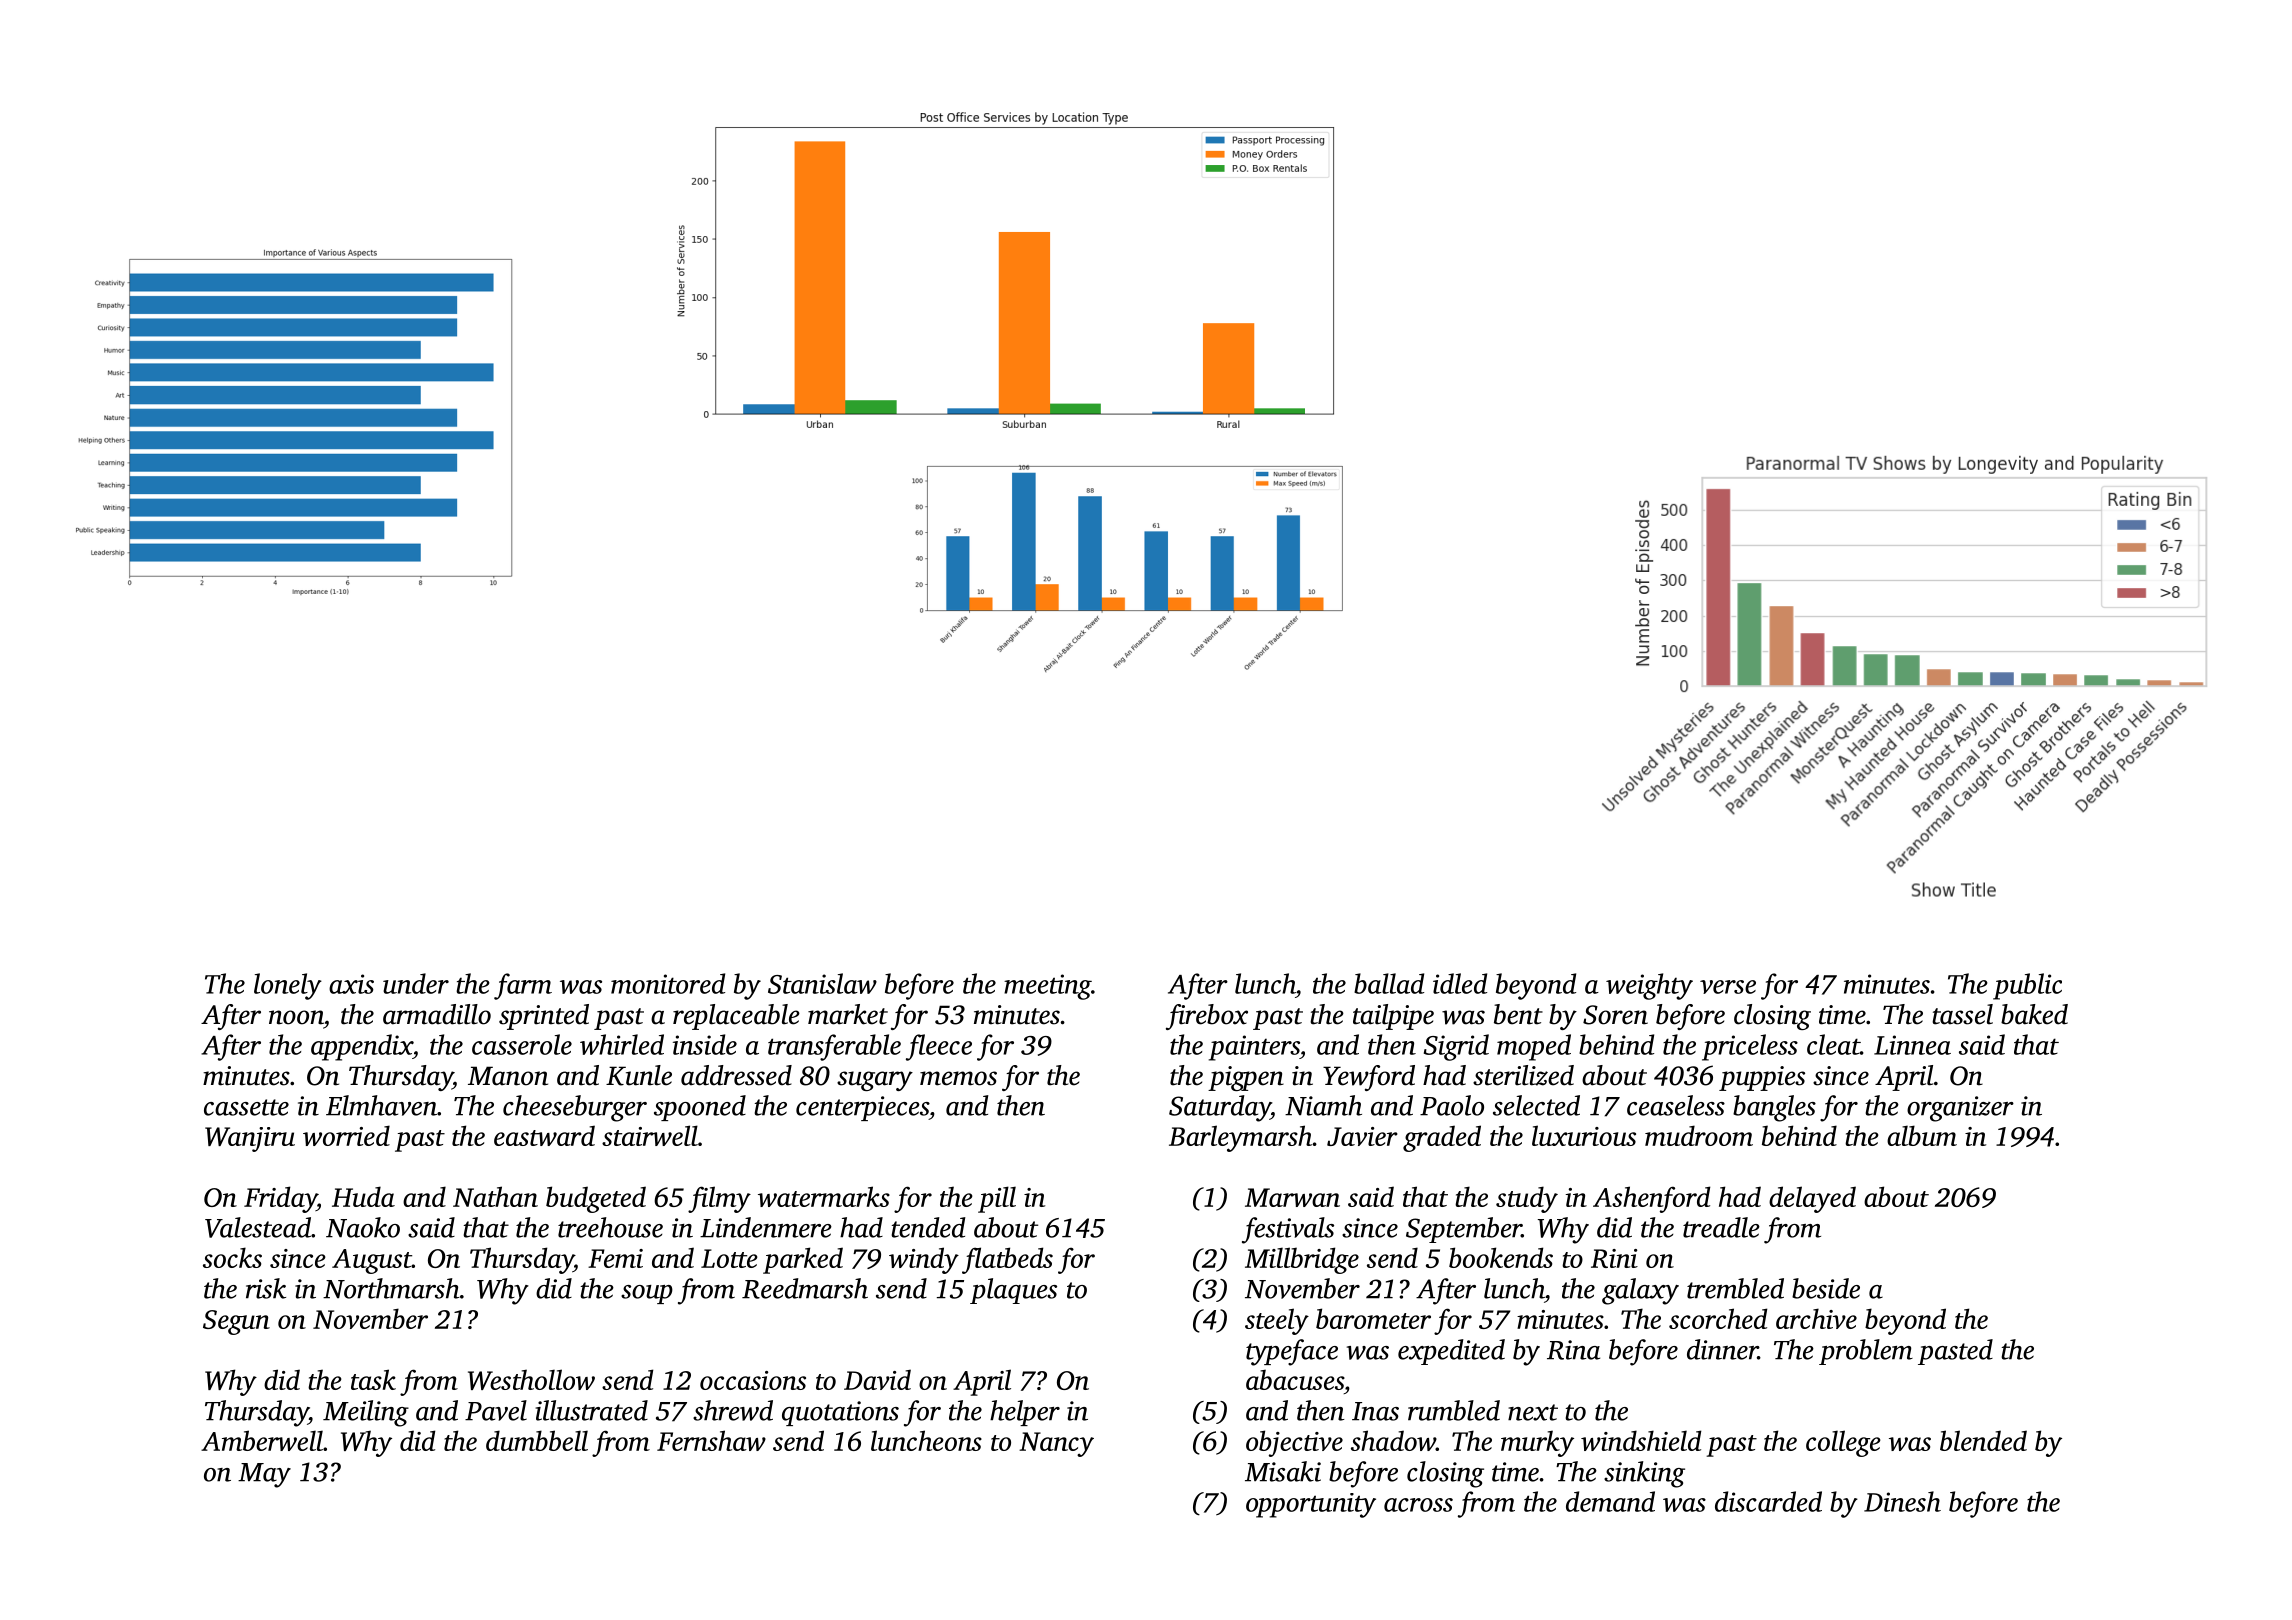 The image size is (2292, 1620). Describe the element at coordinates (1962, 1014) in the screenshot. I see `tassel` at that location.
